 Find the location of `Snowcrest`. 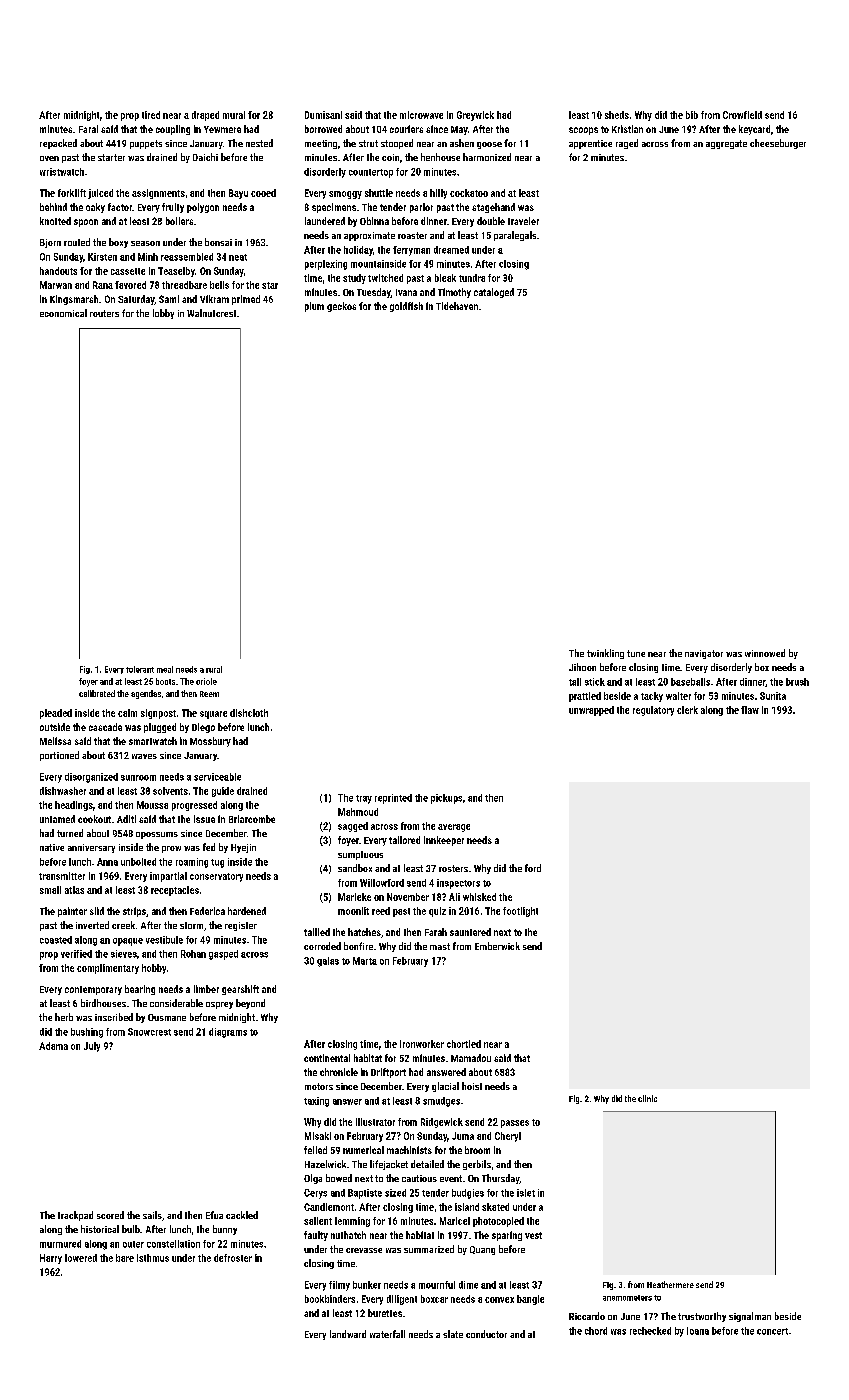

Snowcrest is located at coordinates (149, 1032).
